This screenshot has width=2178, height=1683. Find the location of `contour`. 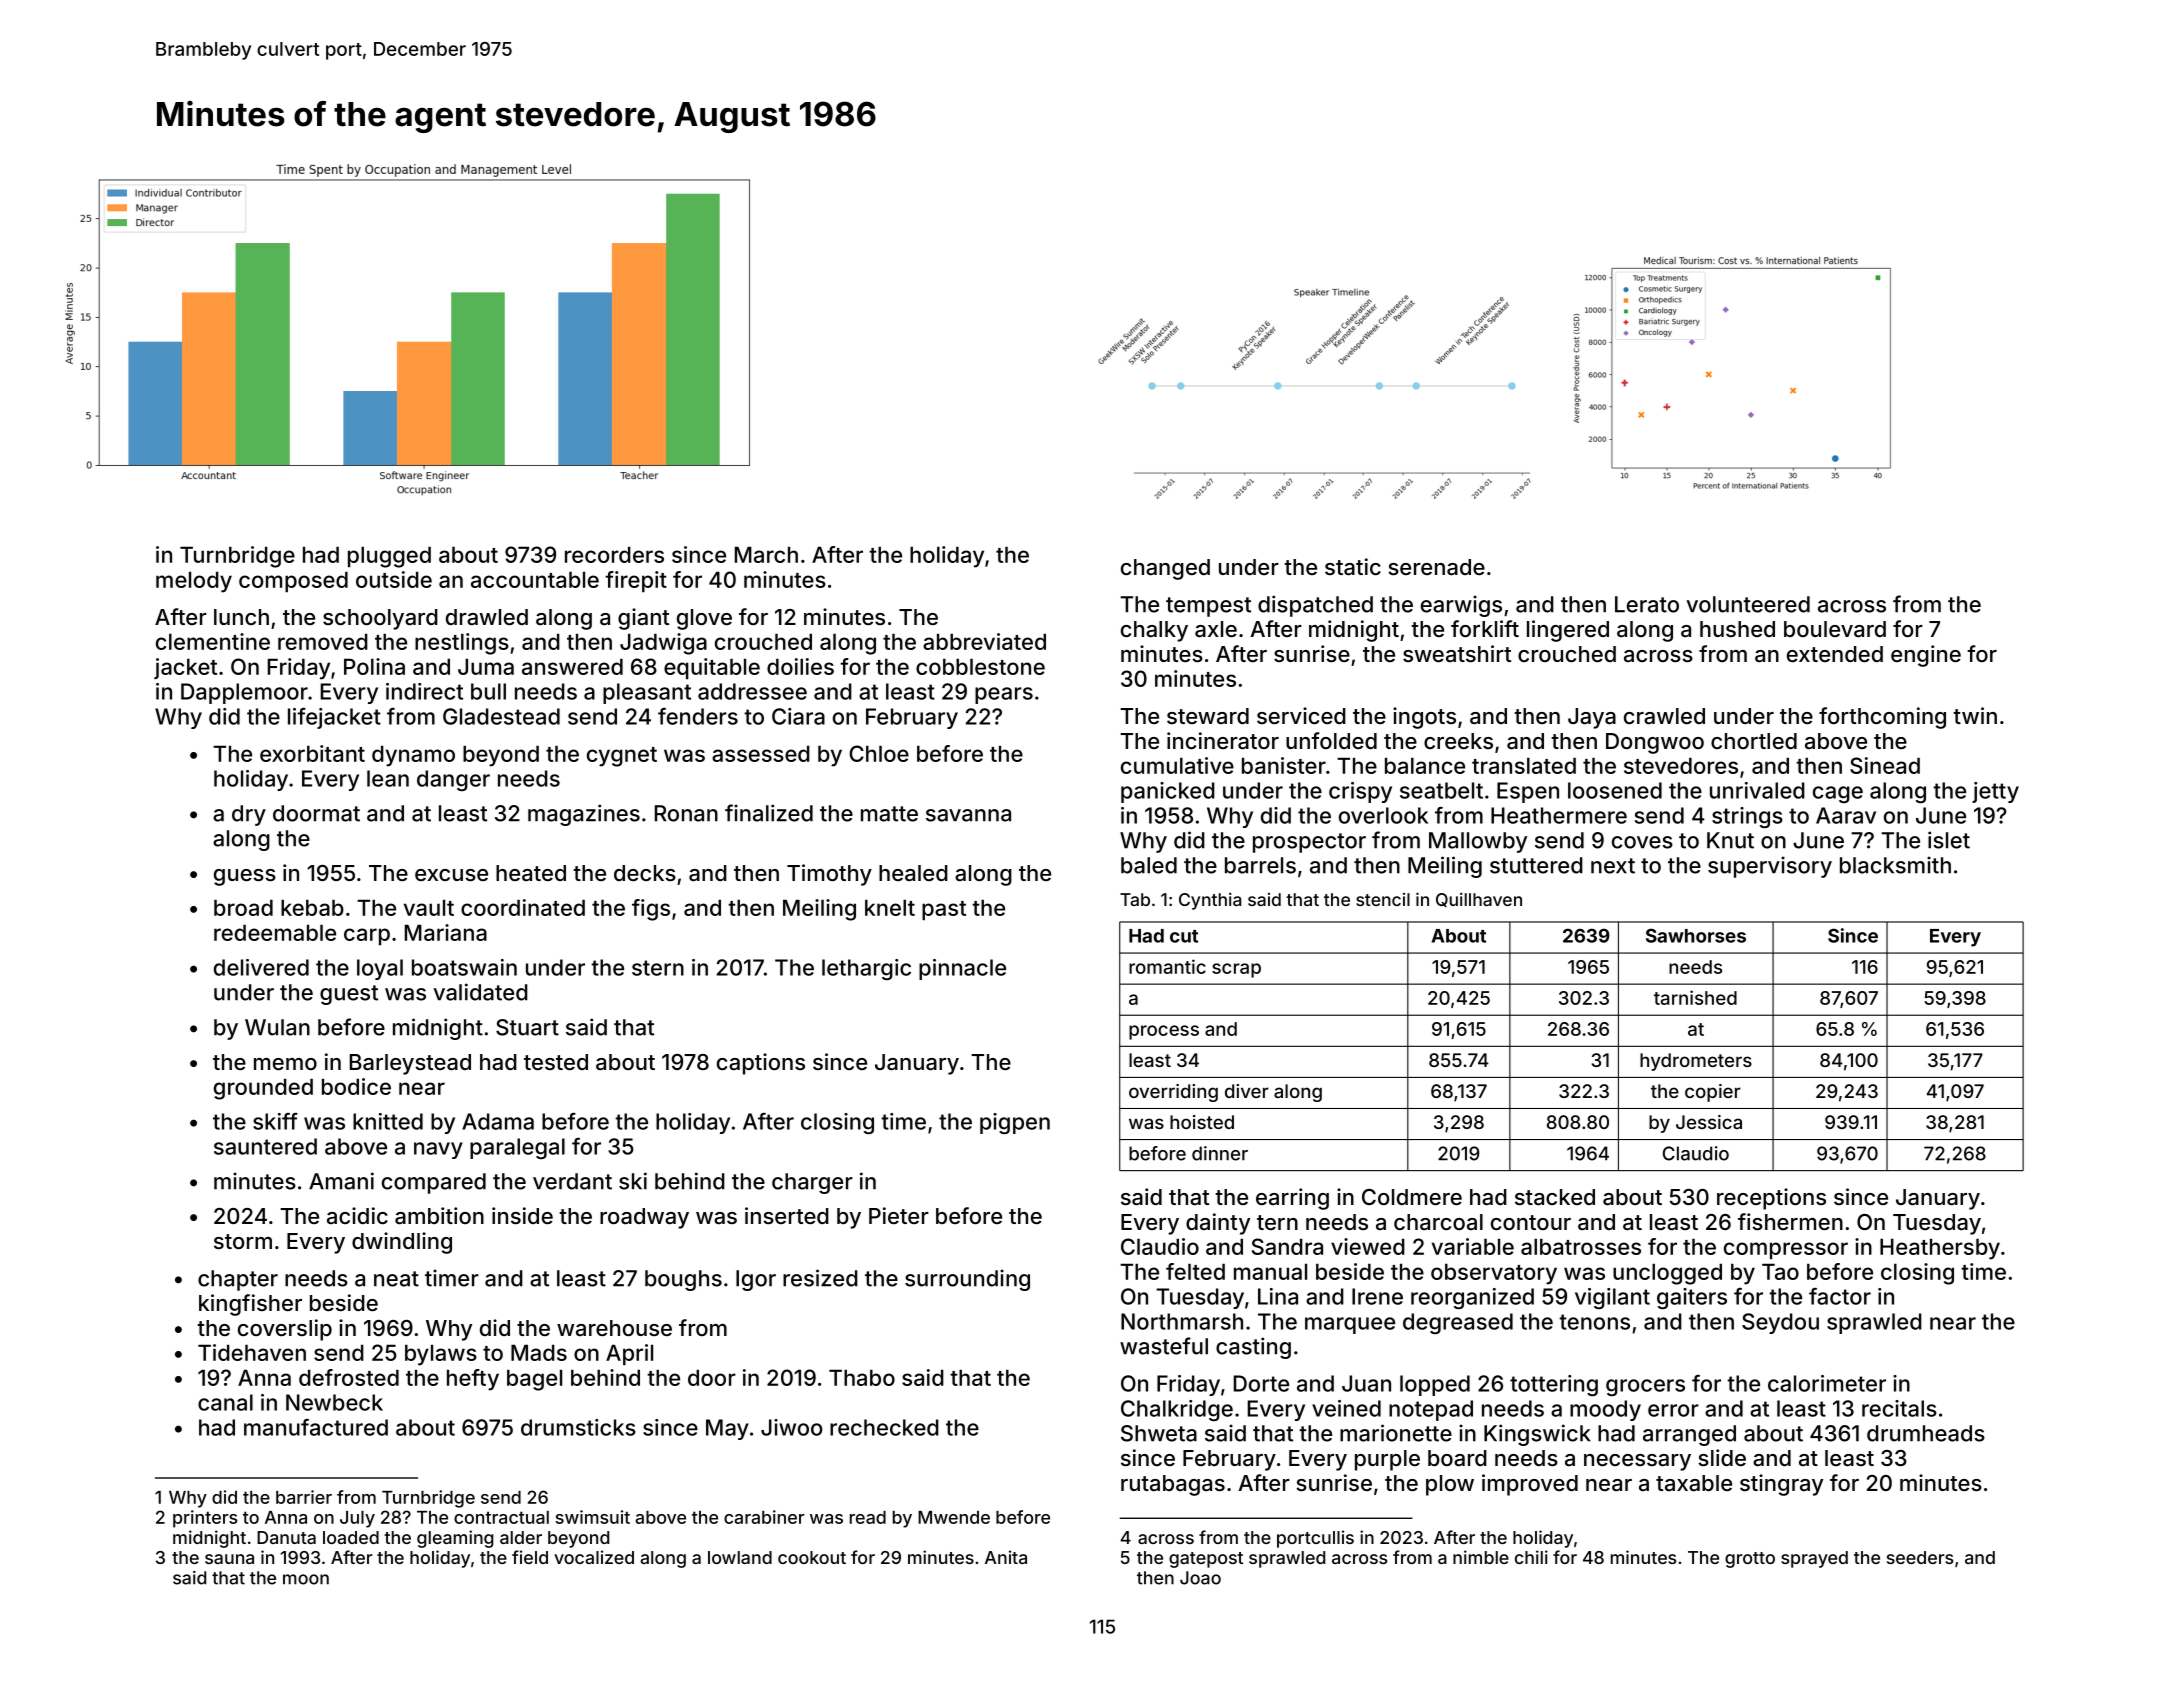

contour is located at coordinates (1531, 1222).
